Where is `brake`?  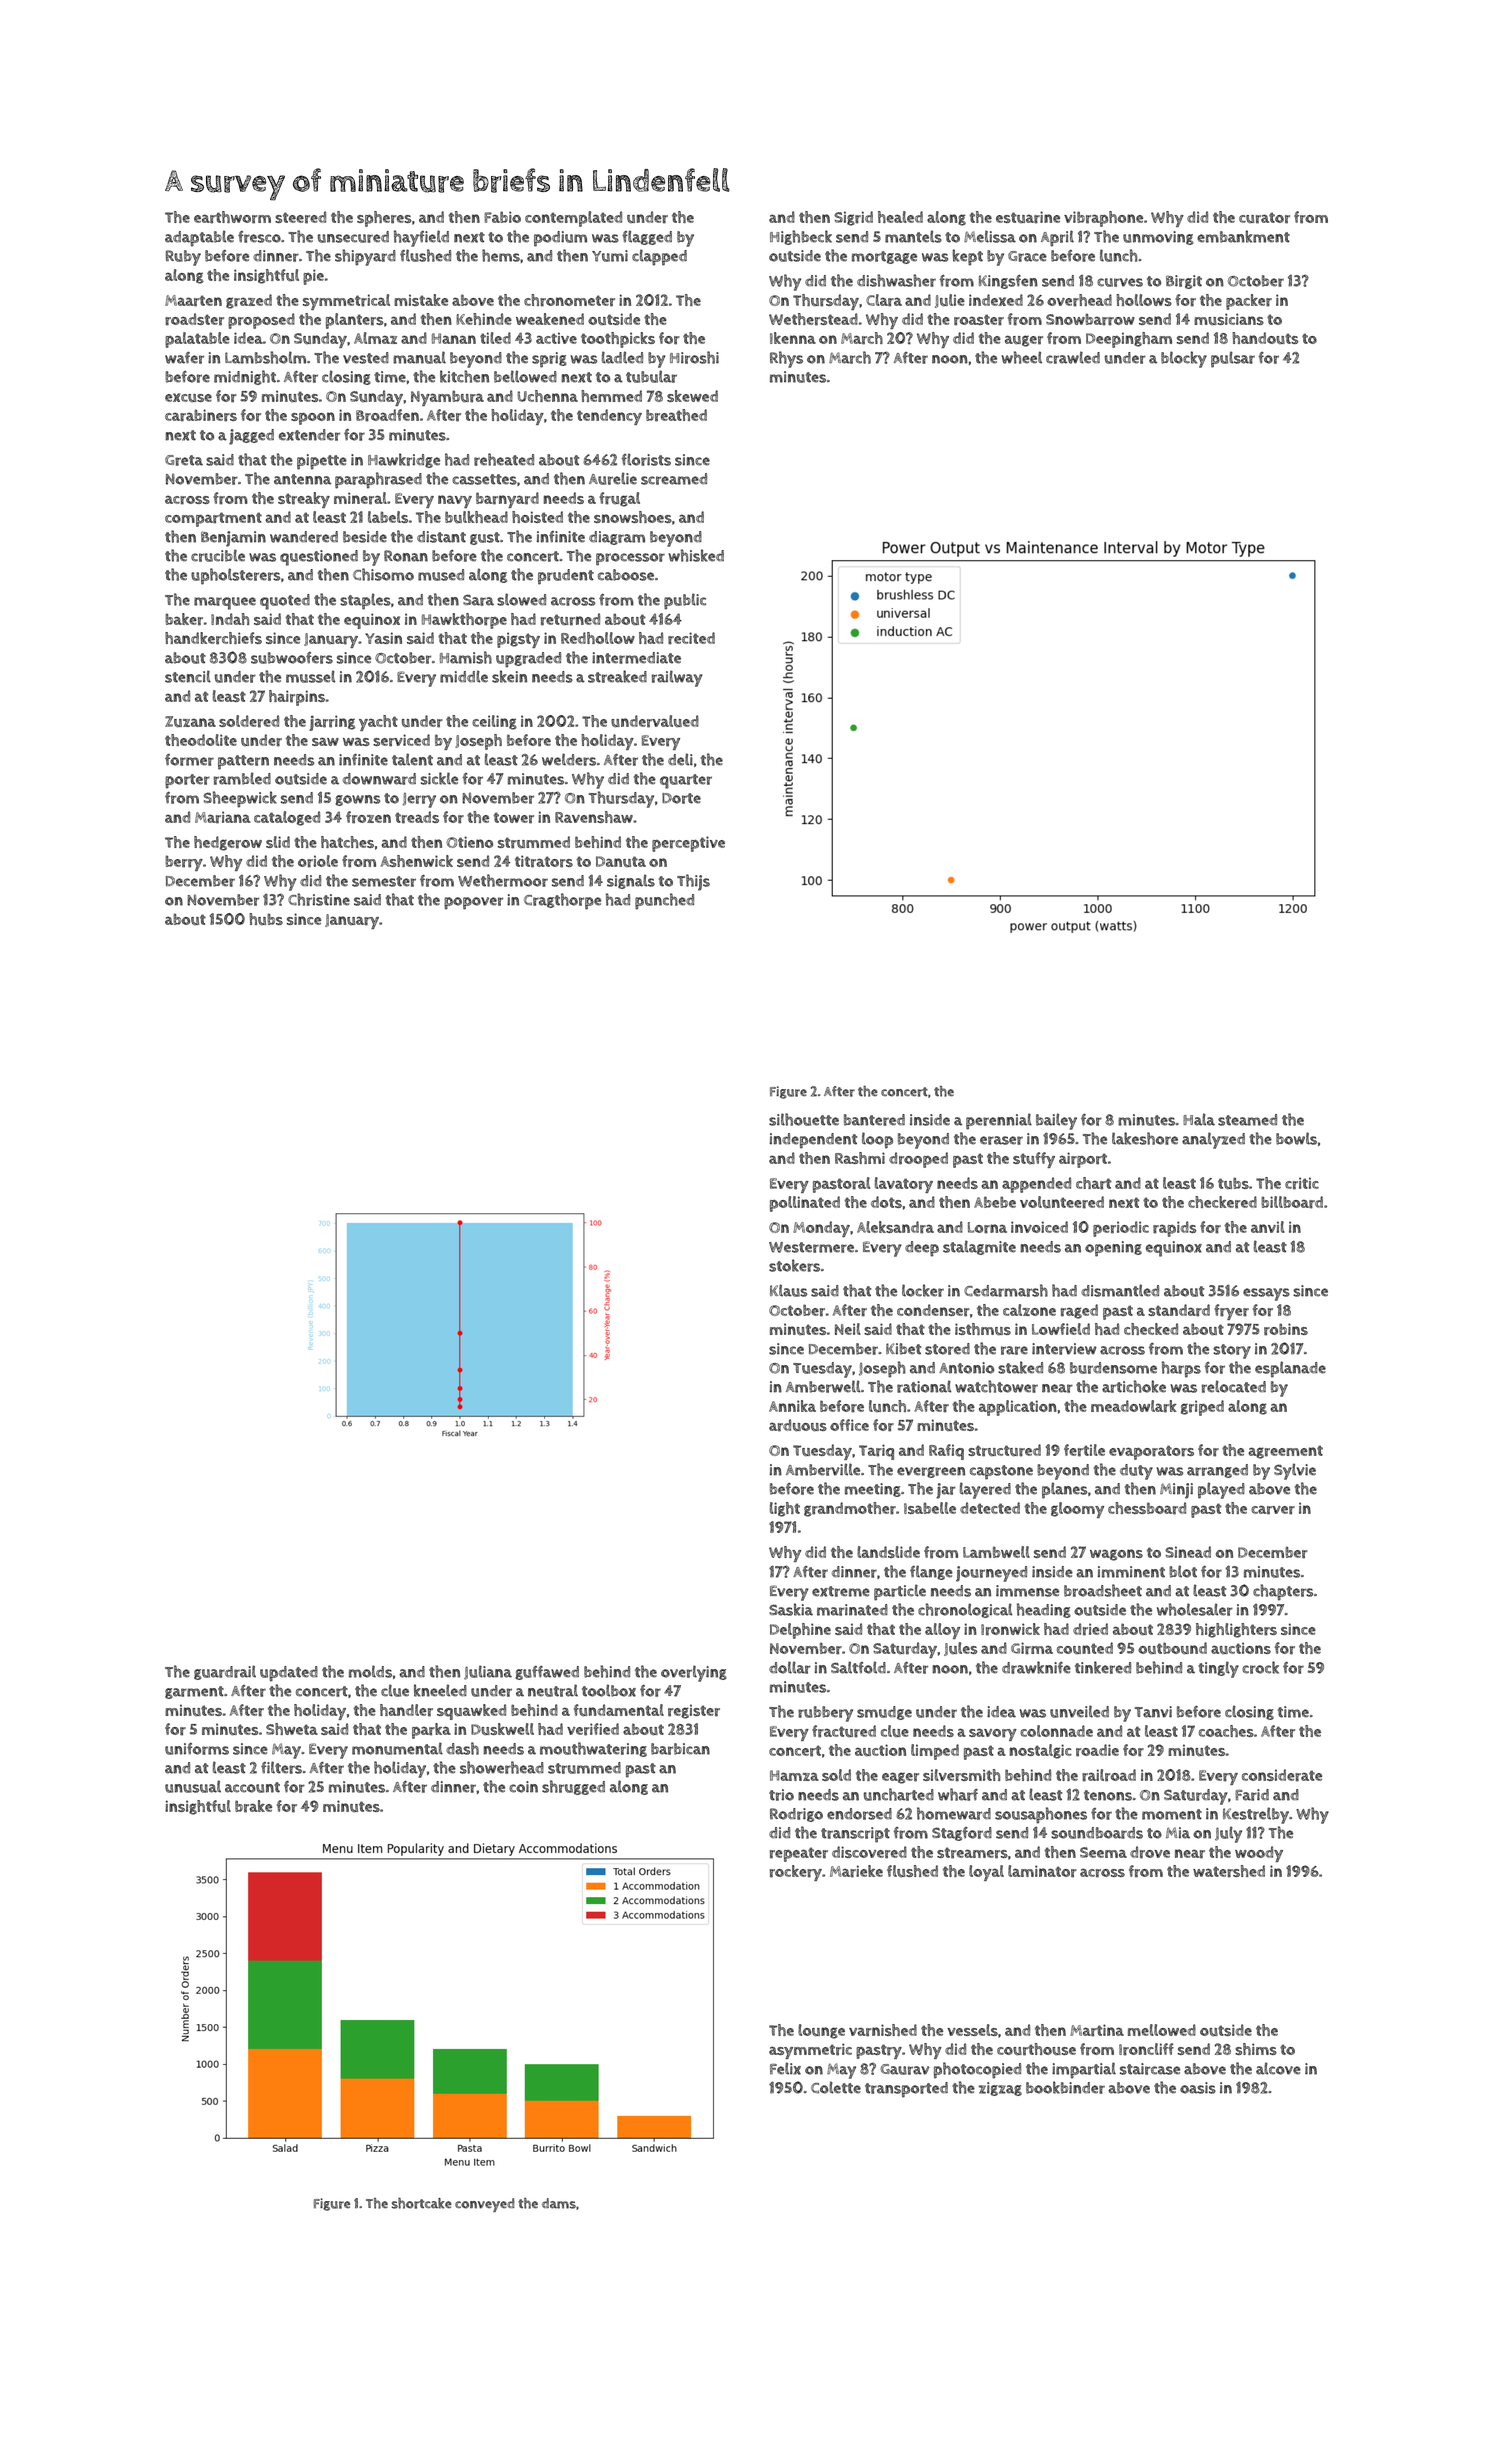
brake is located at coordinates (253, 1806).
